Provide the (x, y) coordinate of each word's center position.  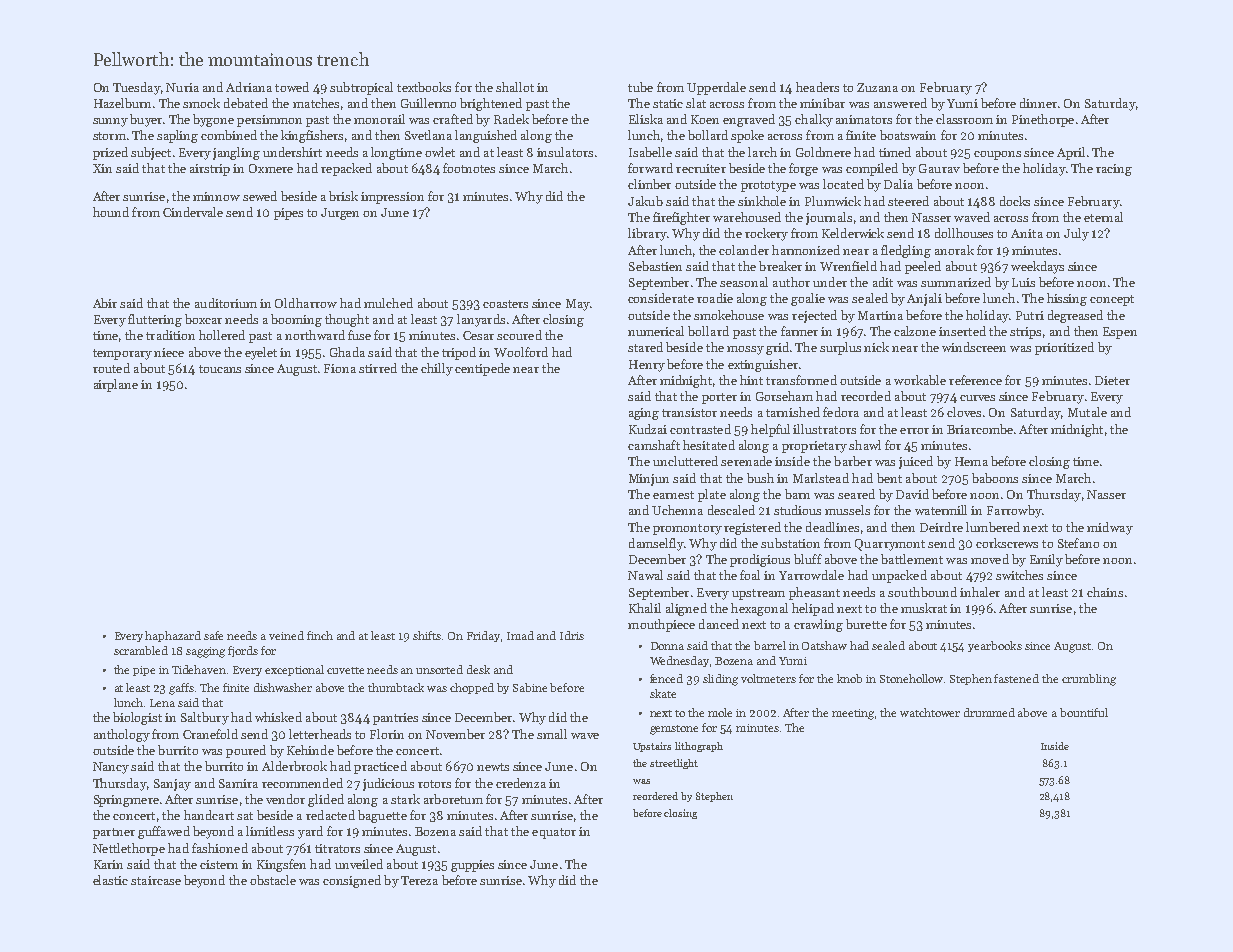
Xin (102, 168)
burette (866, 624)
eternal (1103, 217)
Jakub (645, 201)
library (647, 234)
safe (213, 635)
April (1071, 153)
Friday (483, 636)
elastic (110, 880)
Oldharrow (306, 303)
